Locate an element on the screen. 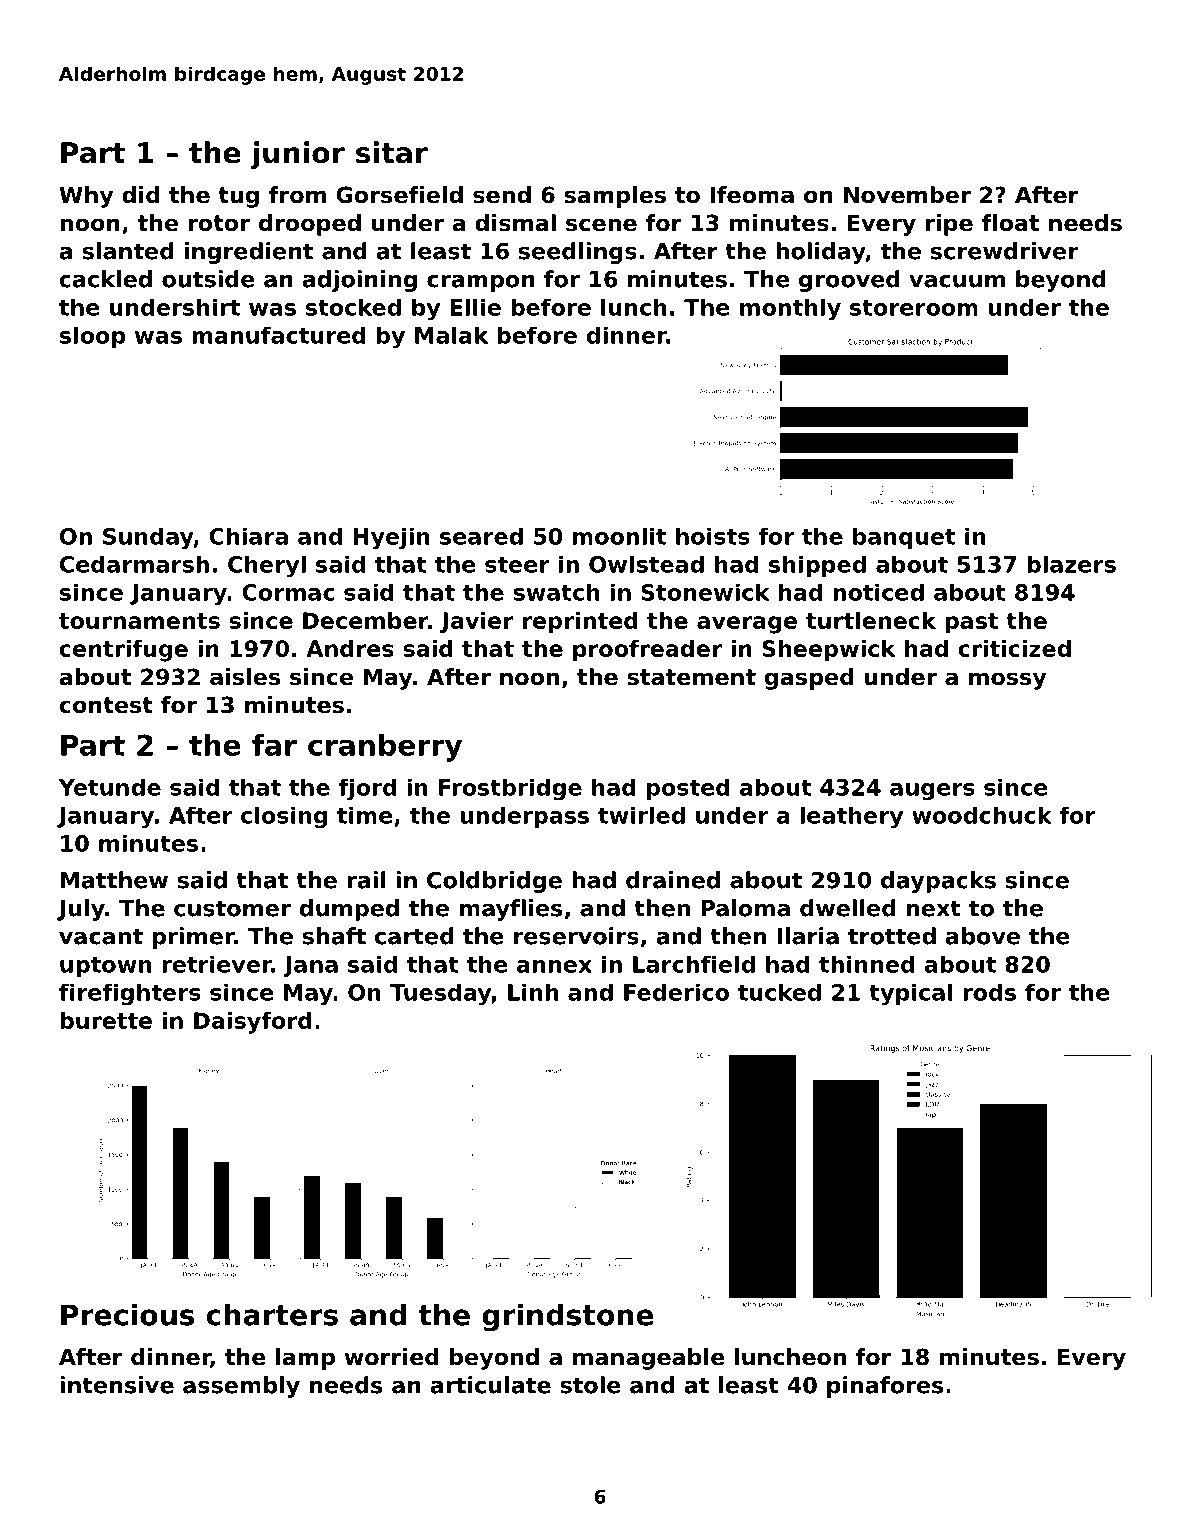 The image size is (1187, 1536). uptown is located at coordinates (106, 967).
